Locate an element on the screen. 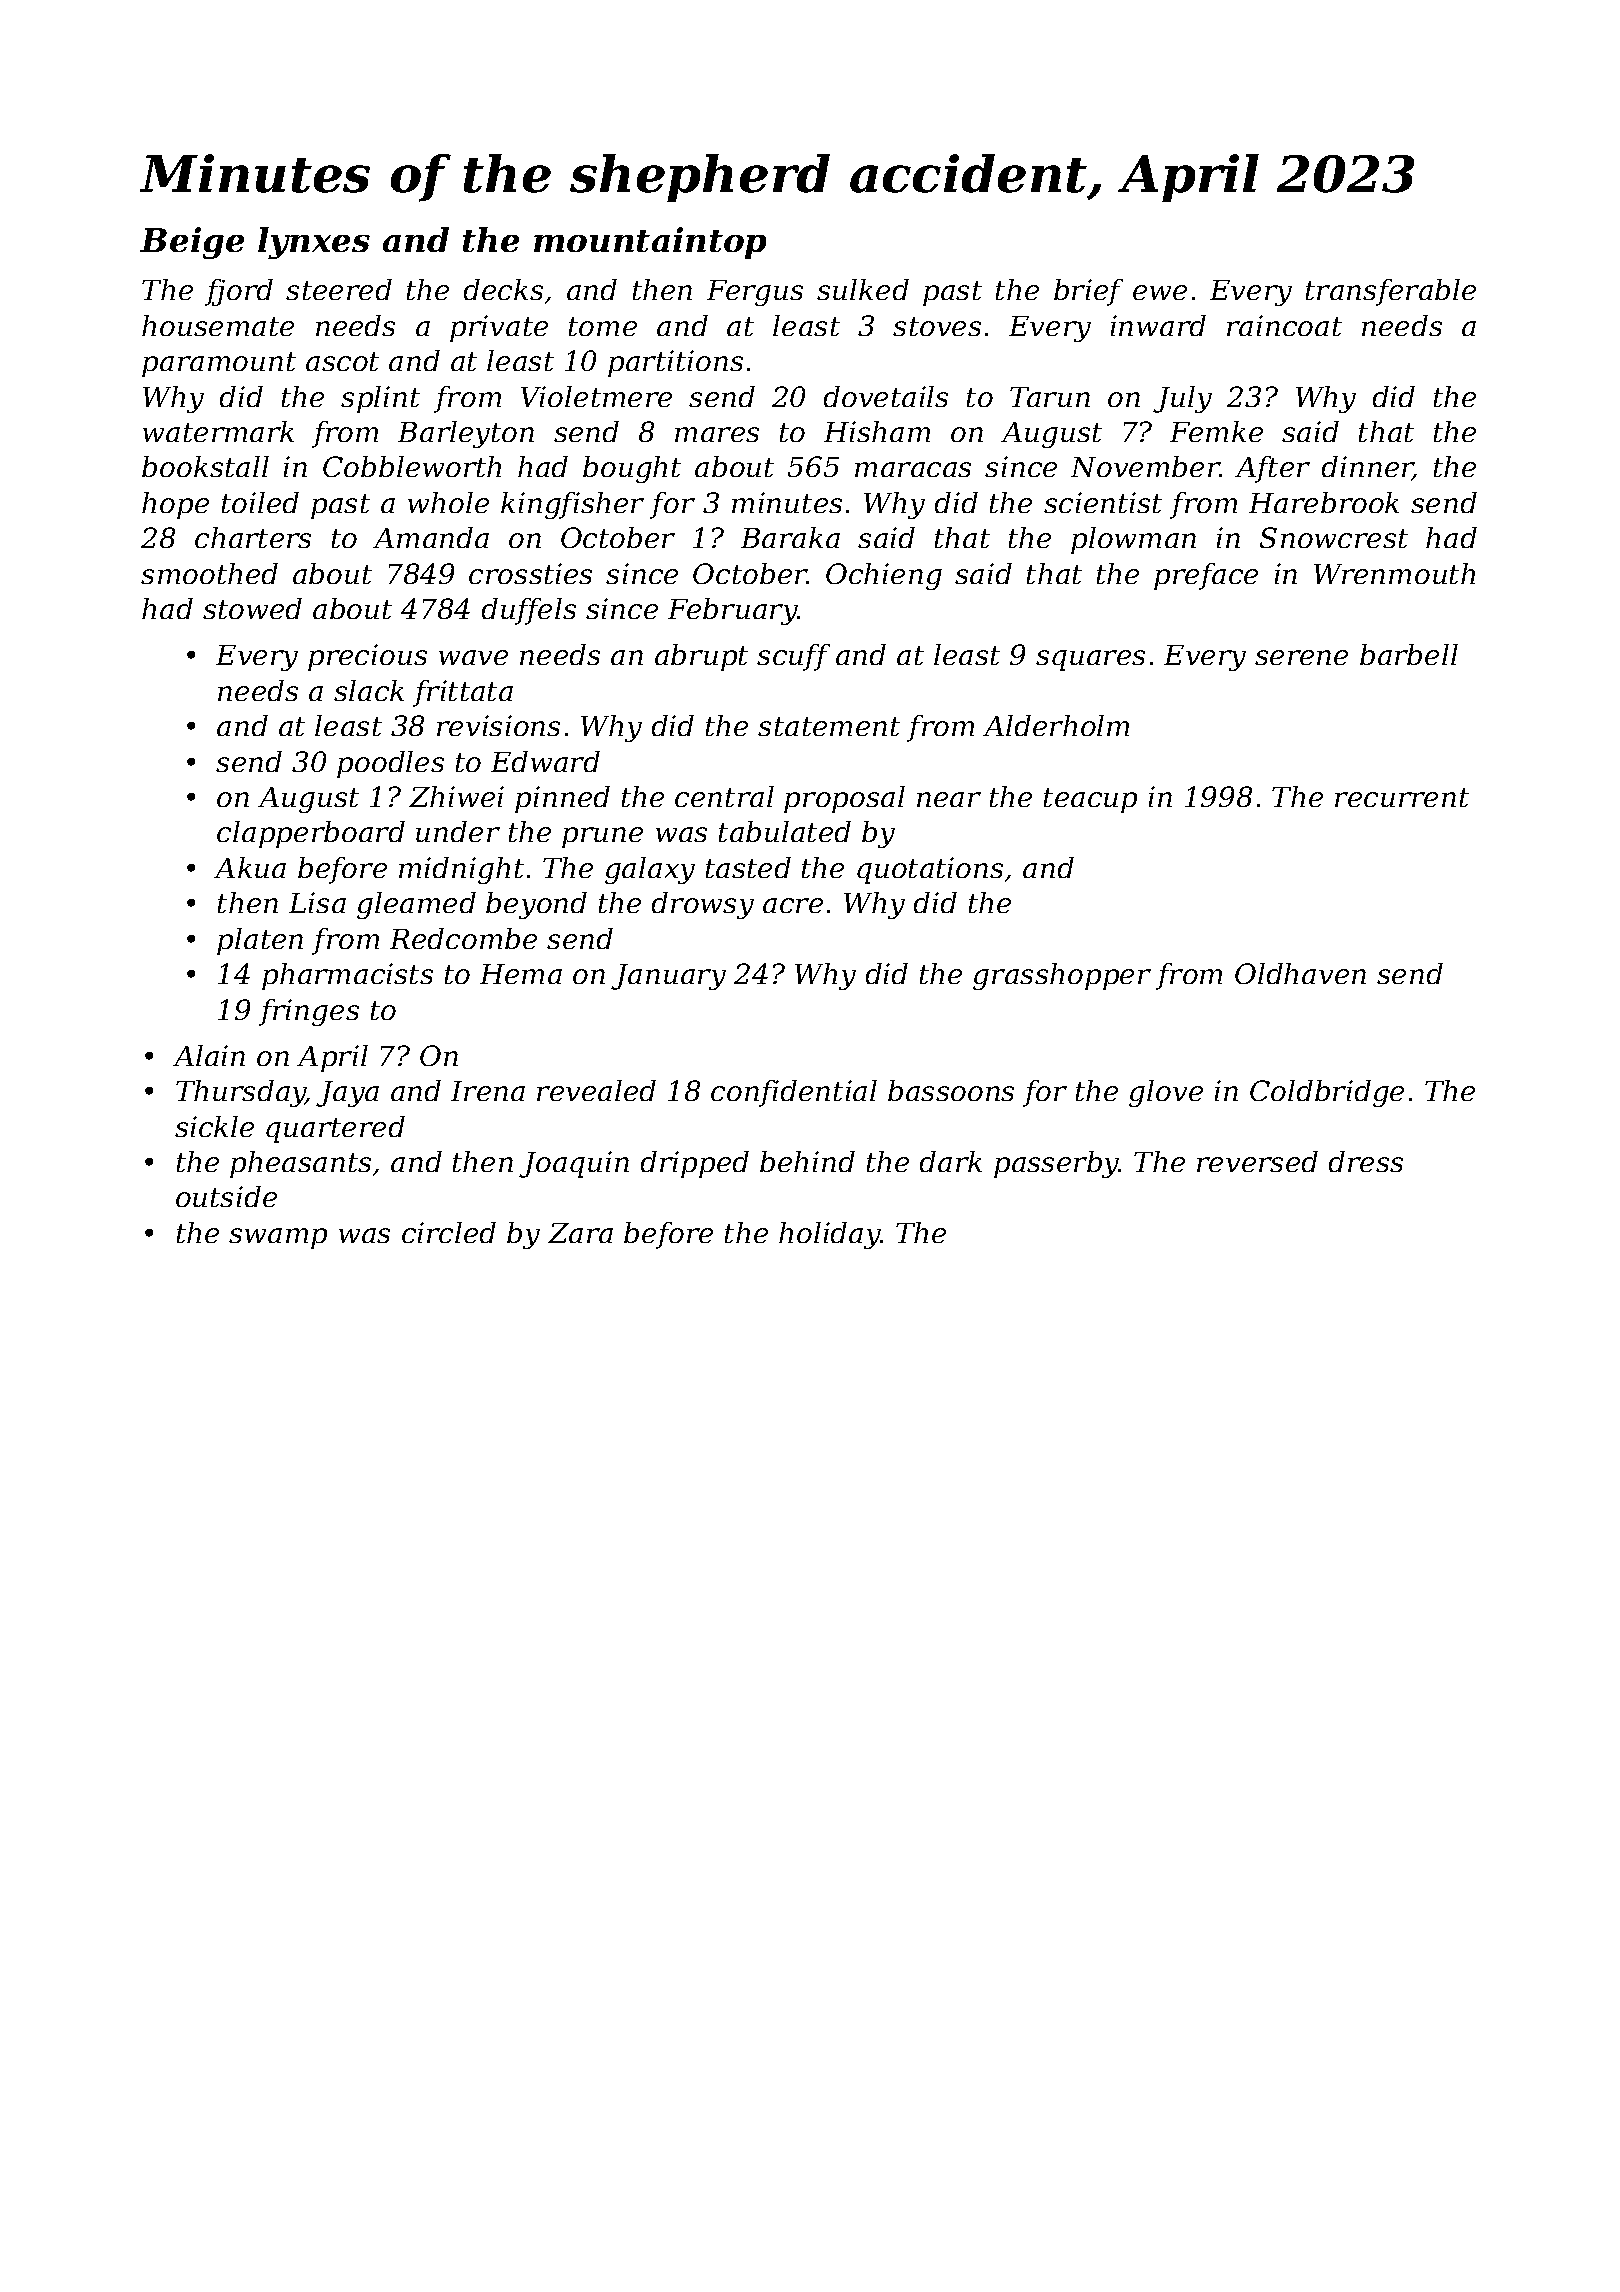 This screenshot has height=2292, width=1620. Alderholm is located at coordinates (1056, 725).
